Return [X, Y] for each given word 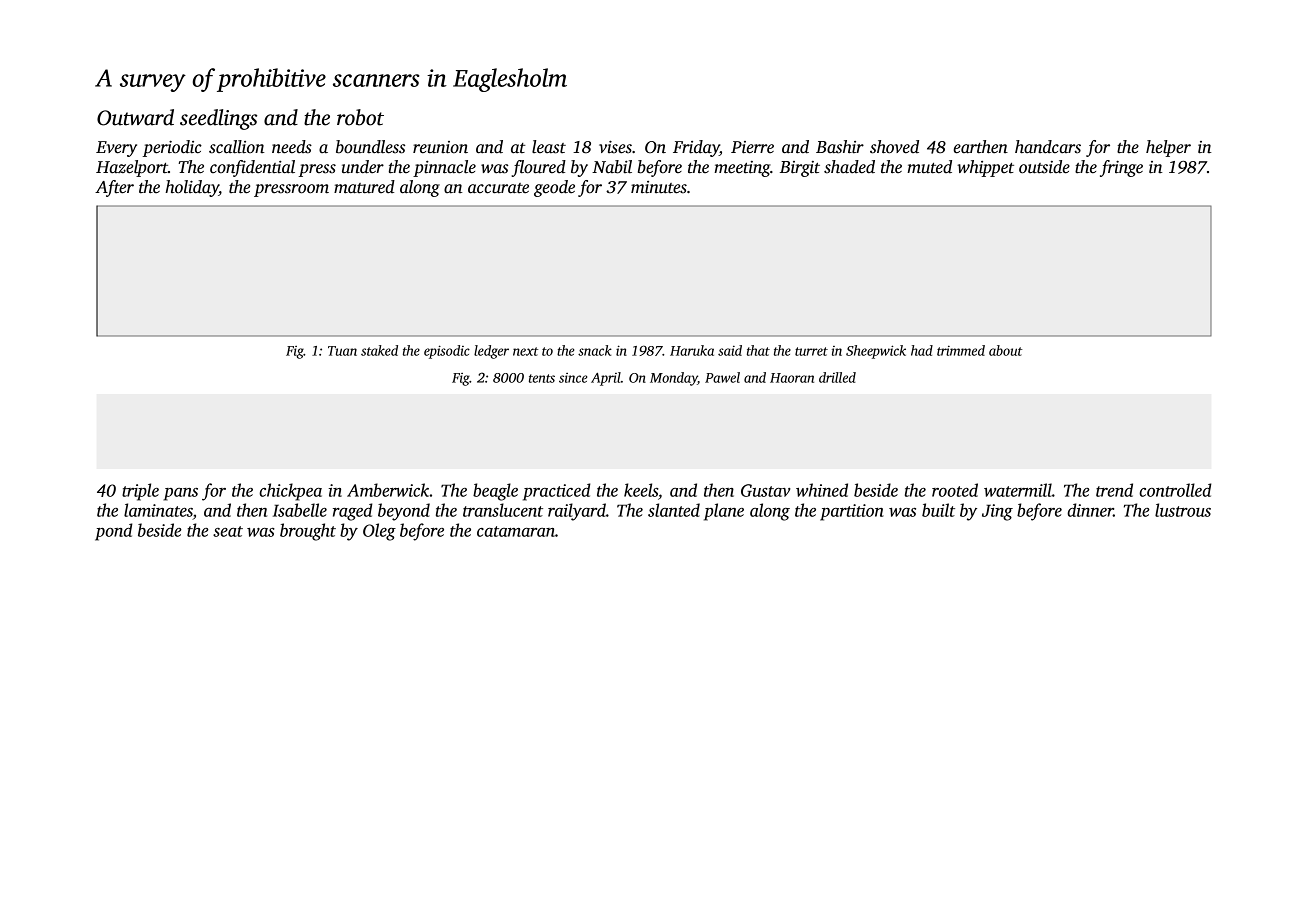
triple [140, 492]
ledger [491, 352]
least [549, 147]
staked [379, 350]
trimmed [961, 350]
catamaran [516, 531]
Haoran [792, 378]
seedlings [218, 119]
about [1005, 350]
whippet [985, 168]
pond [114, 532]
